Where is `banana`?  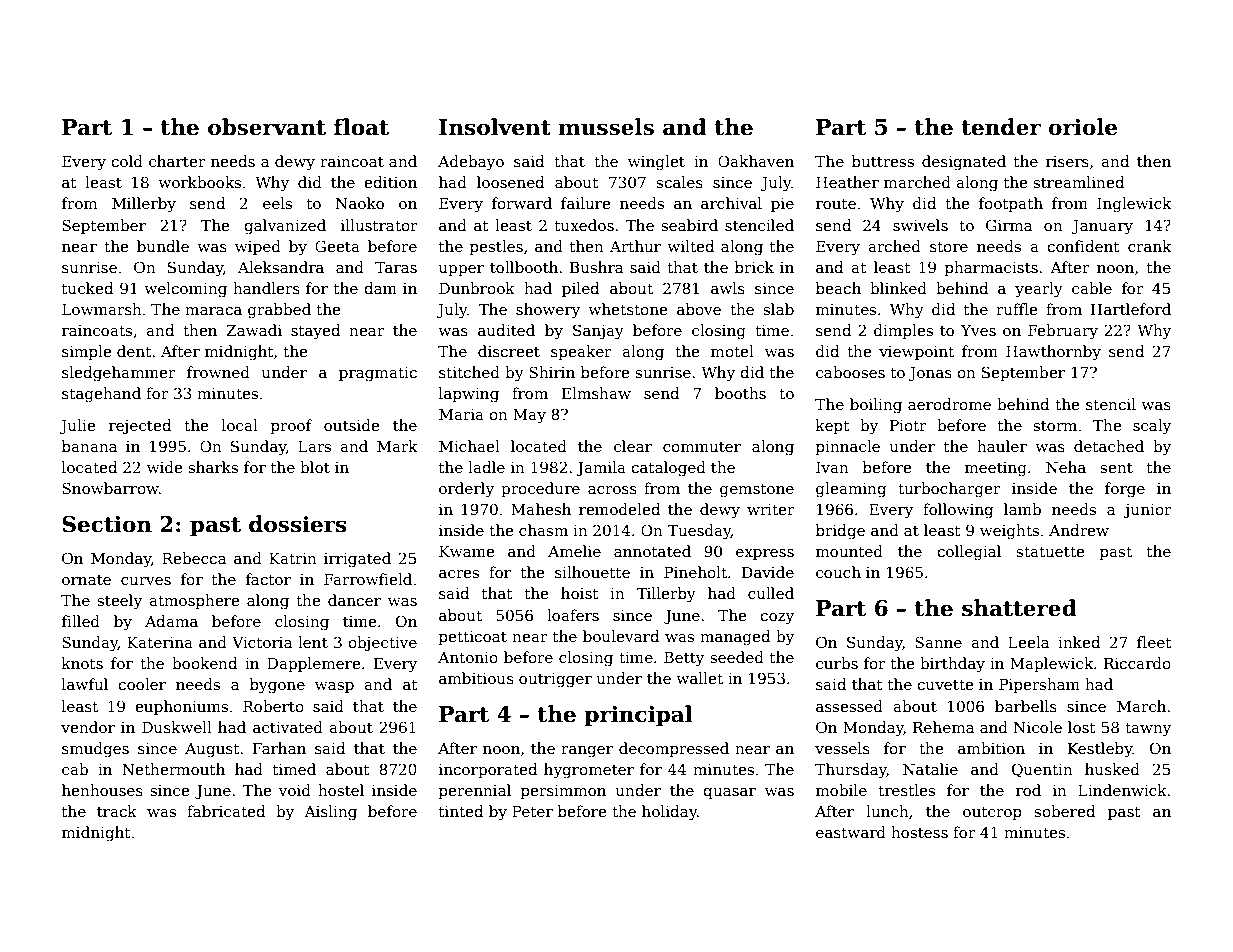
banana is located at coordinates (90, 446).
